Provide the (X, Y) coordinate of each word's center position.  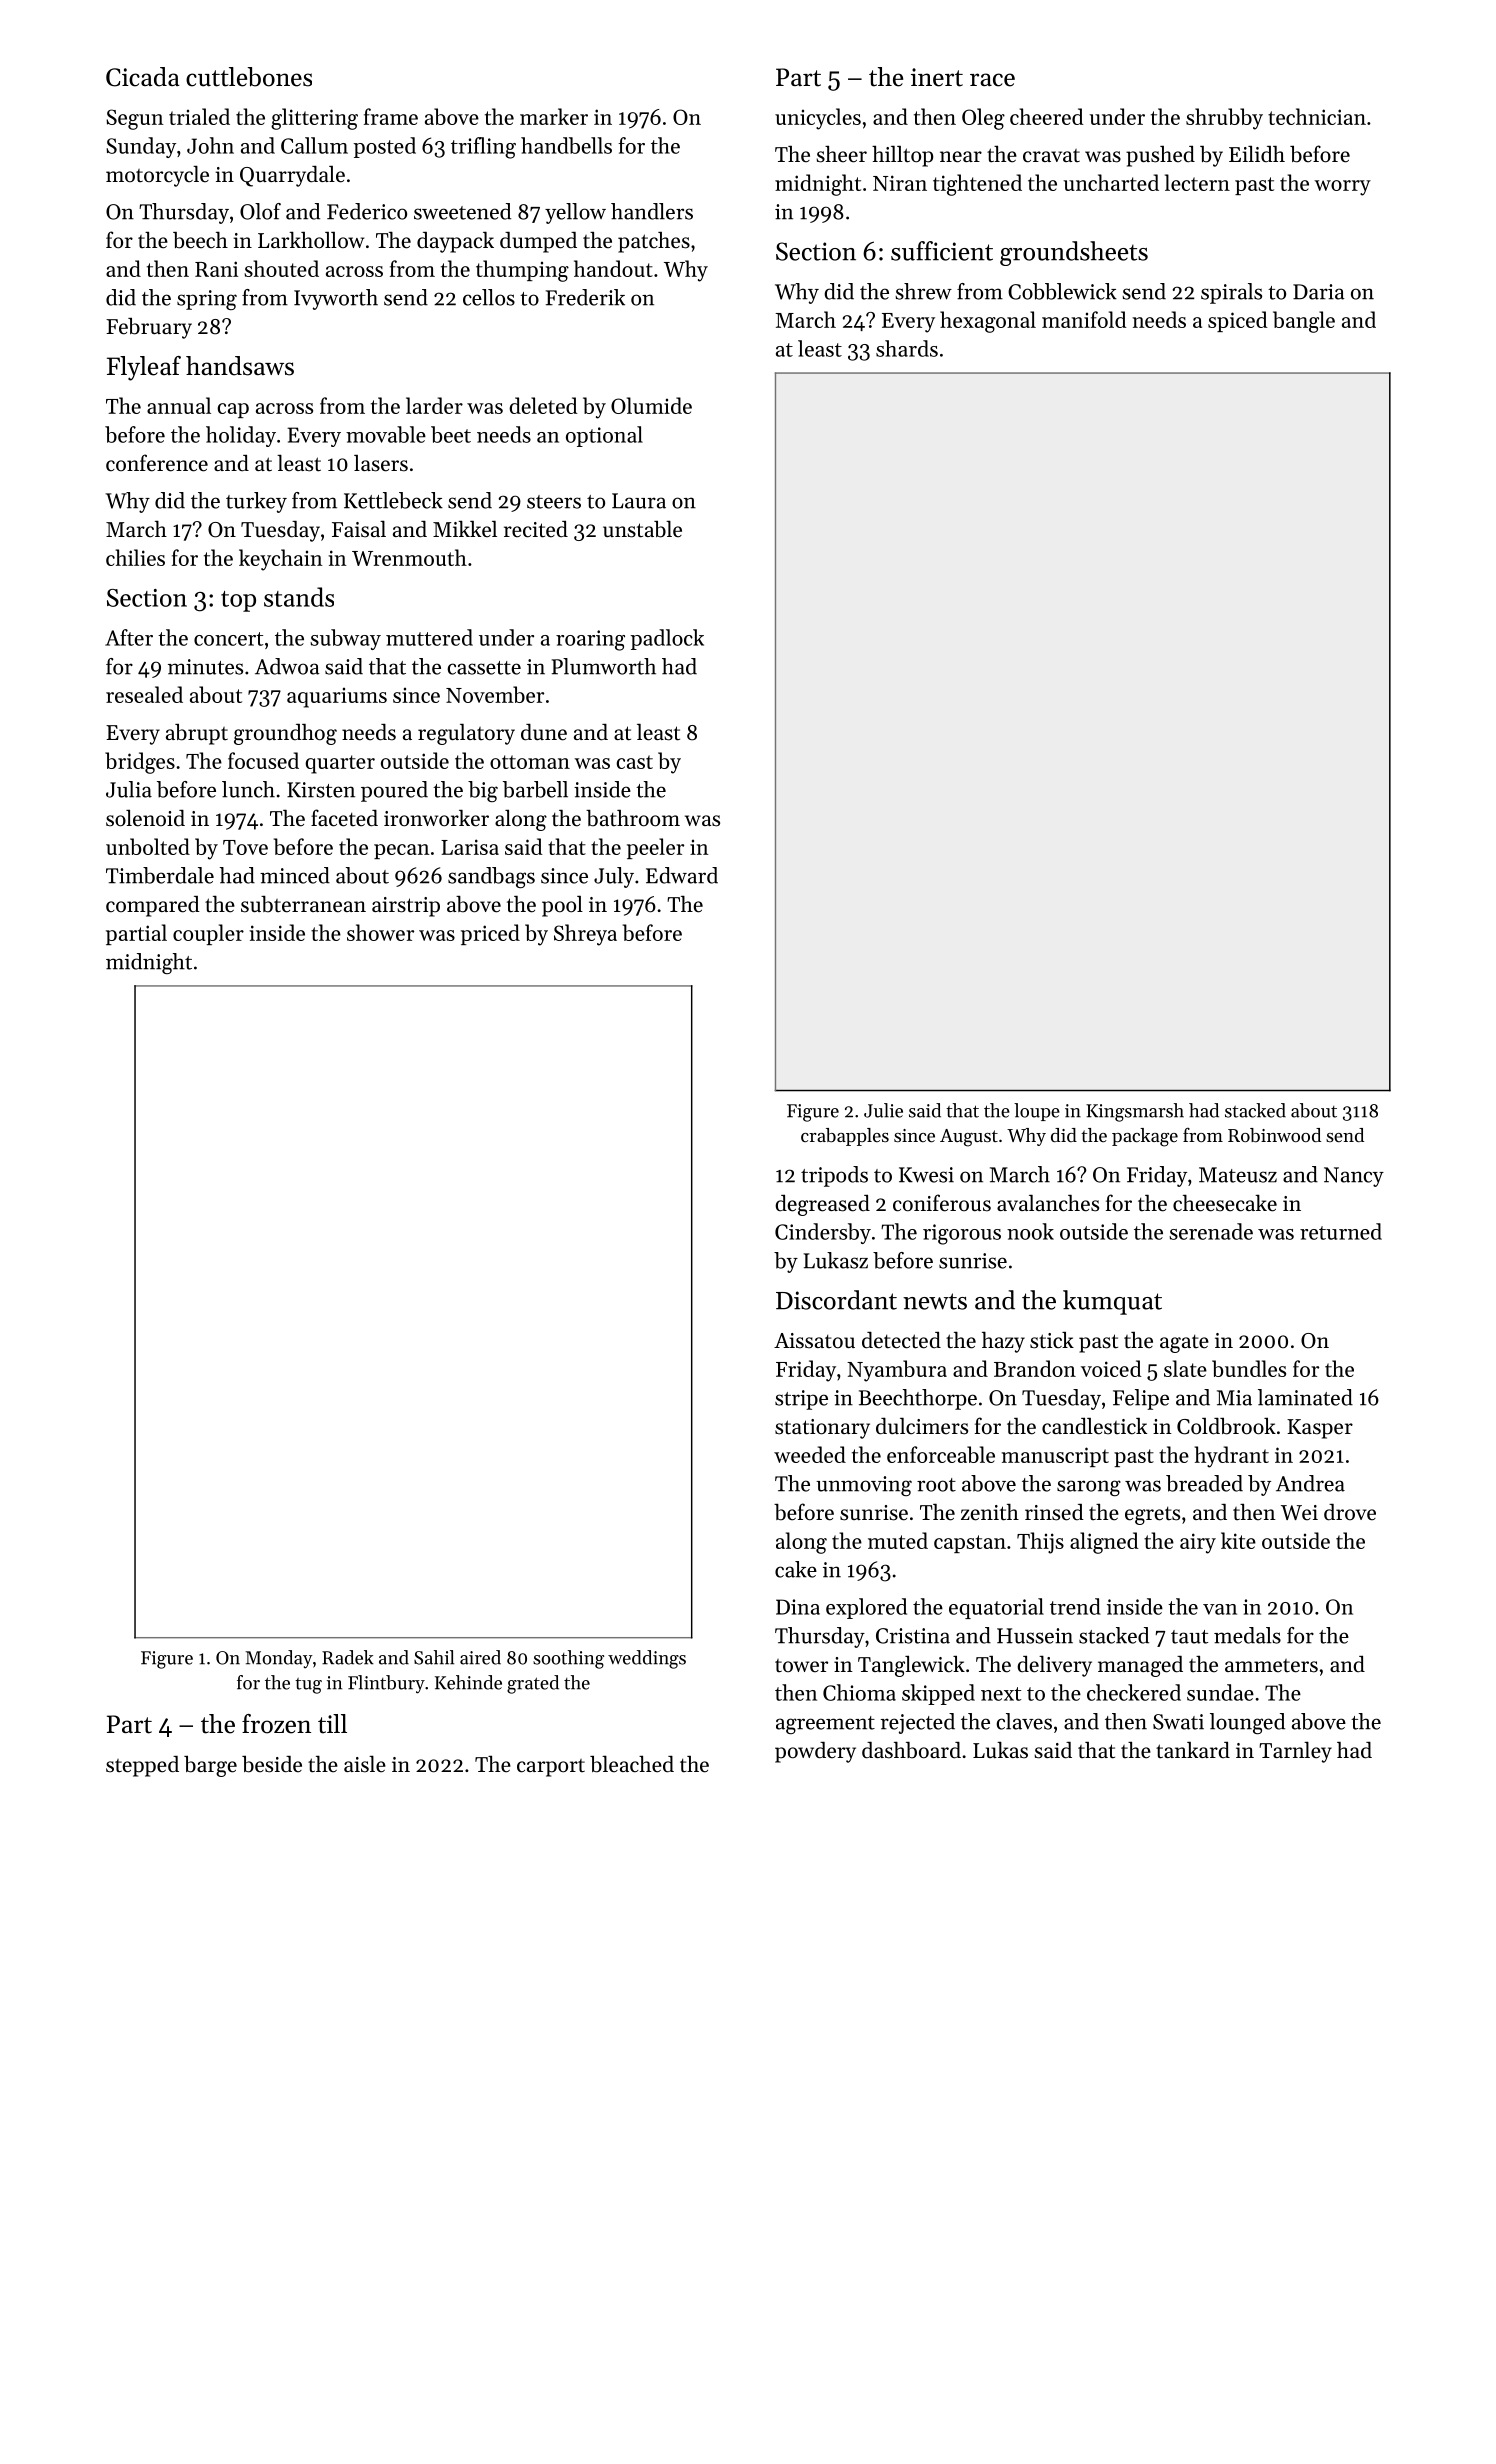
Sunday (141, 147)
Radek (348, 1657)
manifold (1084, 319)
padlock (667, 639)
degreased (822, 1205)
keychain (281, 560)
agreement (825, 1725)
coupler (208, 934)
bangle (1304, 322)
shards (907, 348)
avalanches (1048, 1203)
